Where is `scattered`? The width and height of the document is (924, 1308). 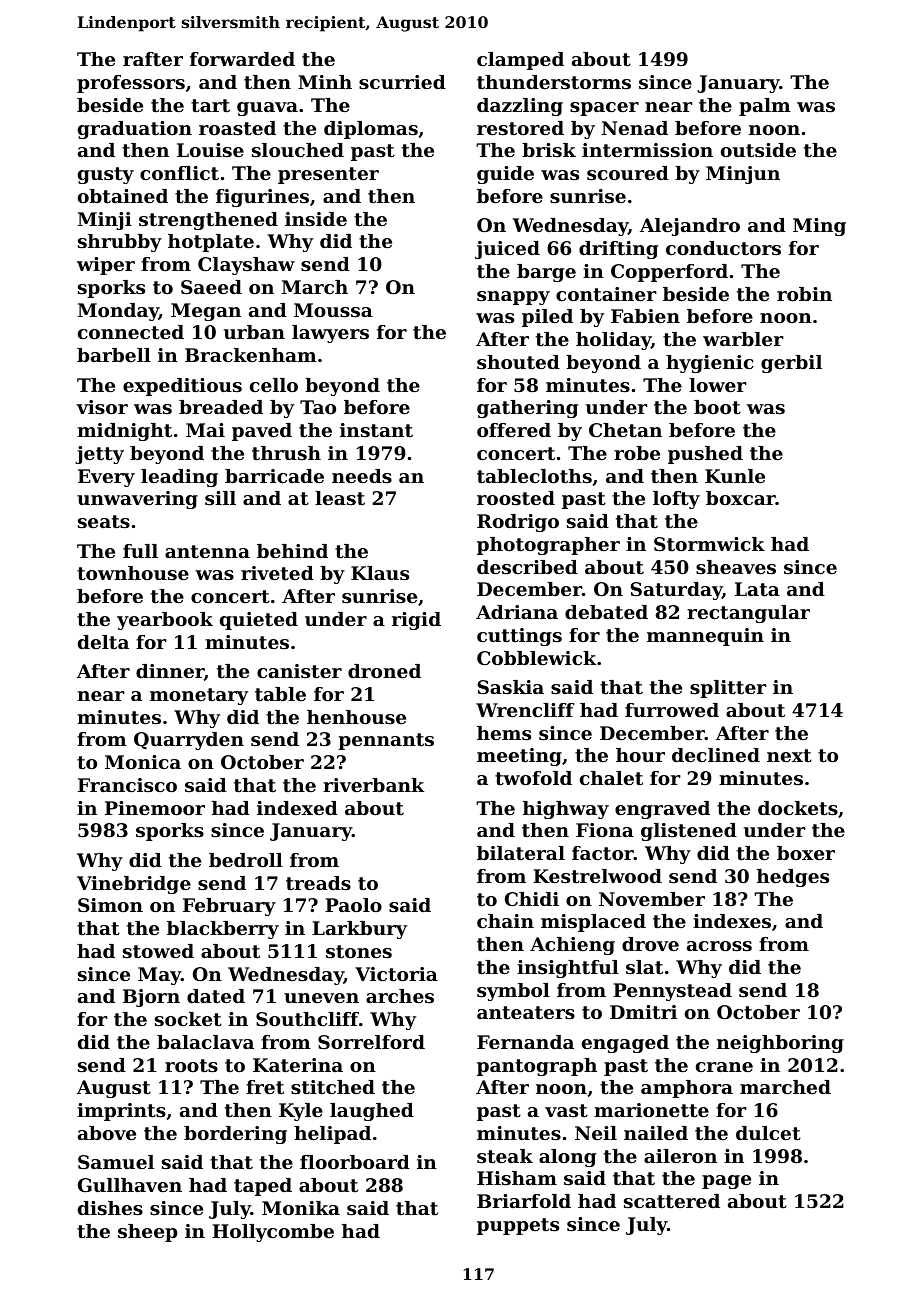 scattered is located at coordinates (672, 1201).
